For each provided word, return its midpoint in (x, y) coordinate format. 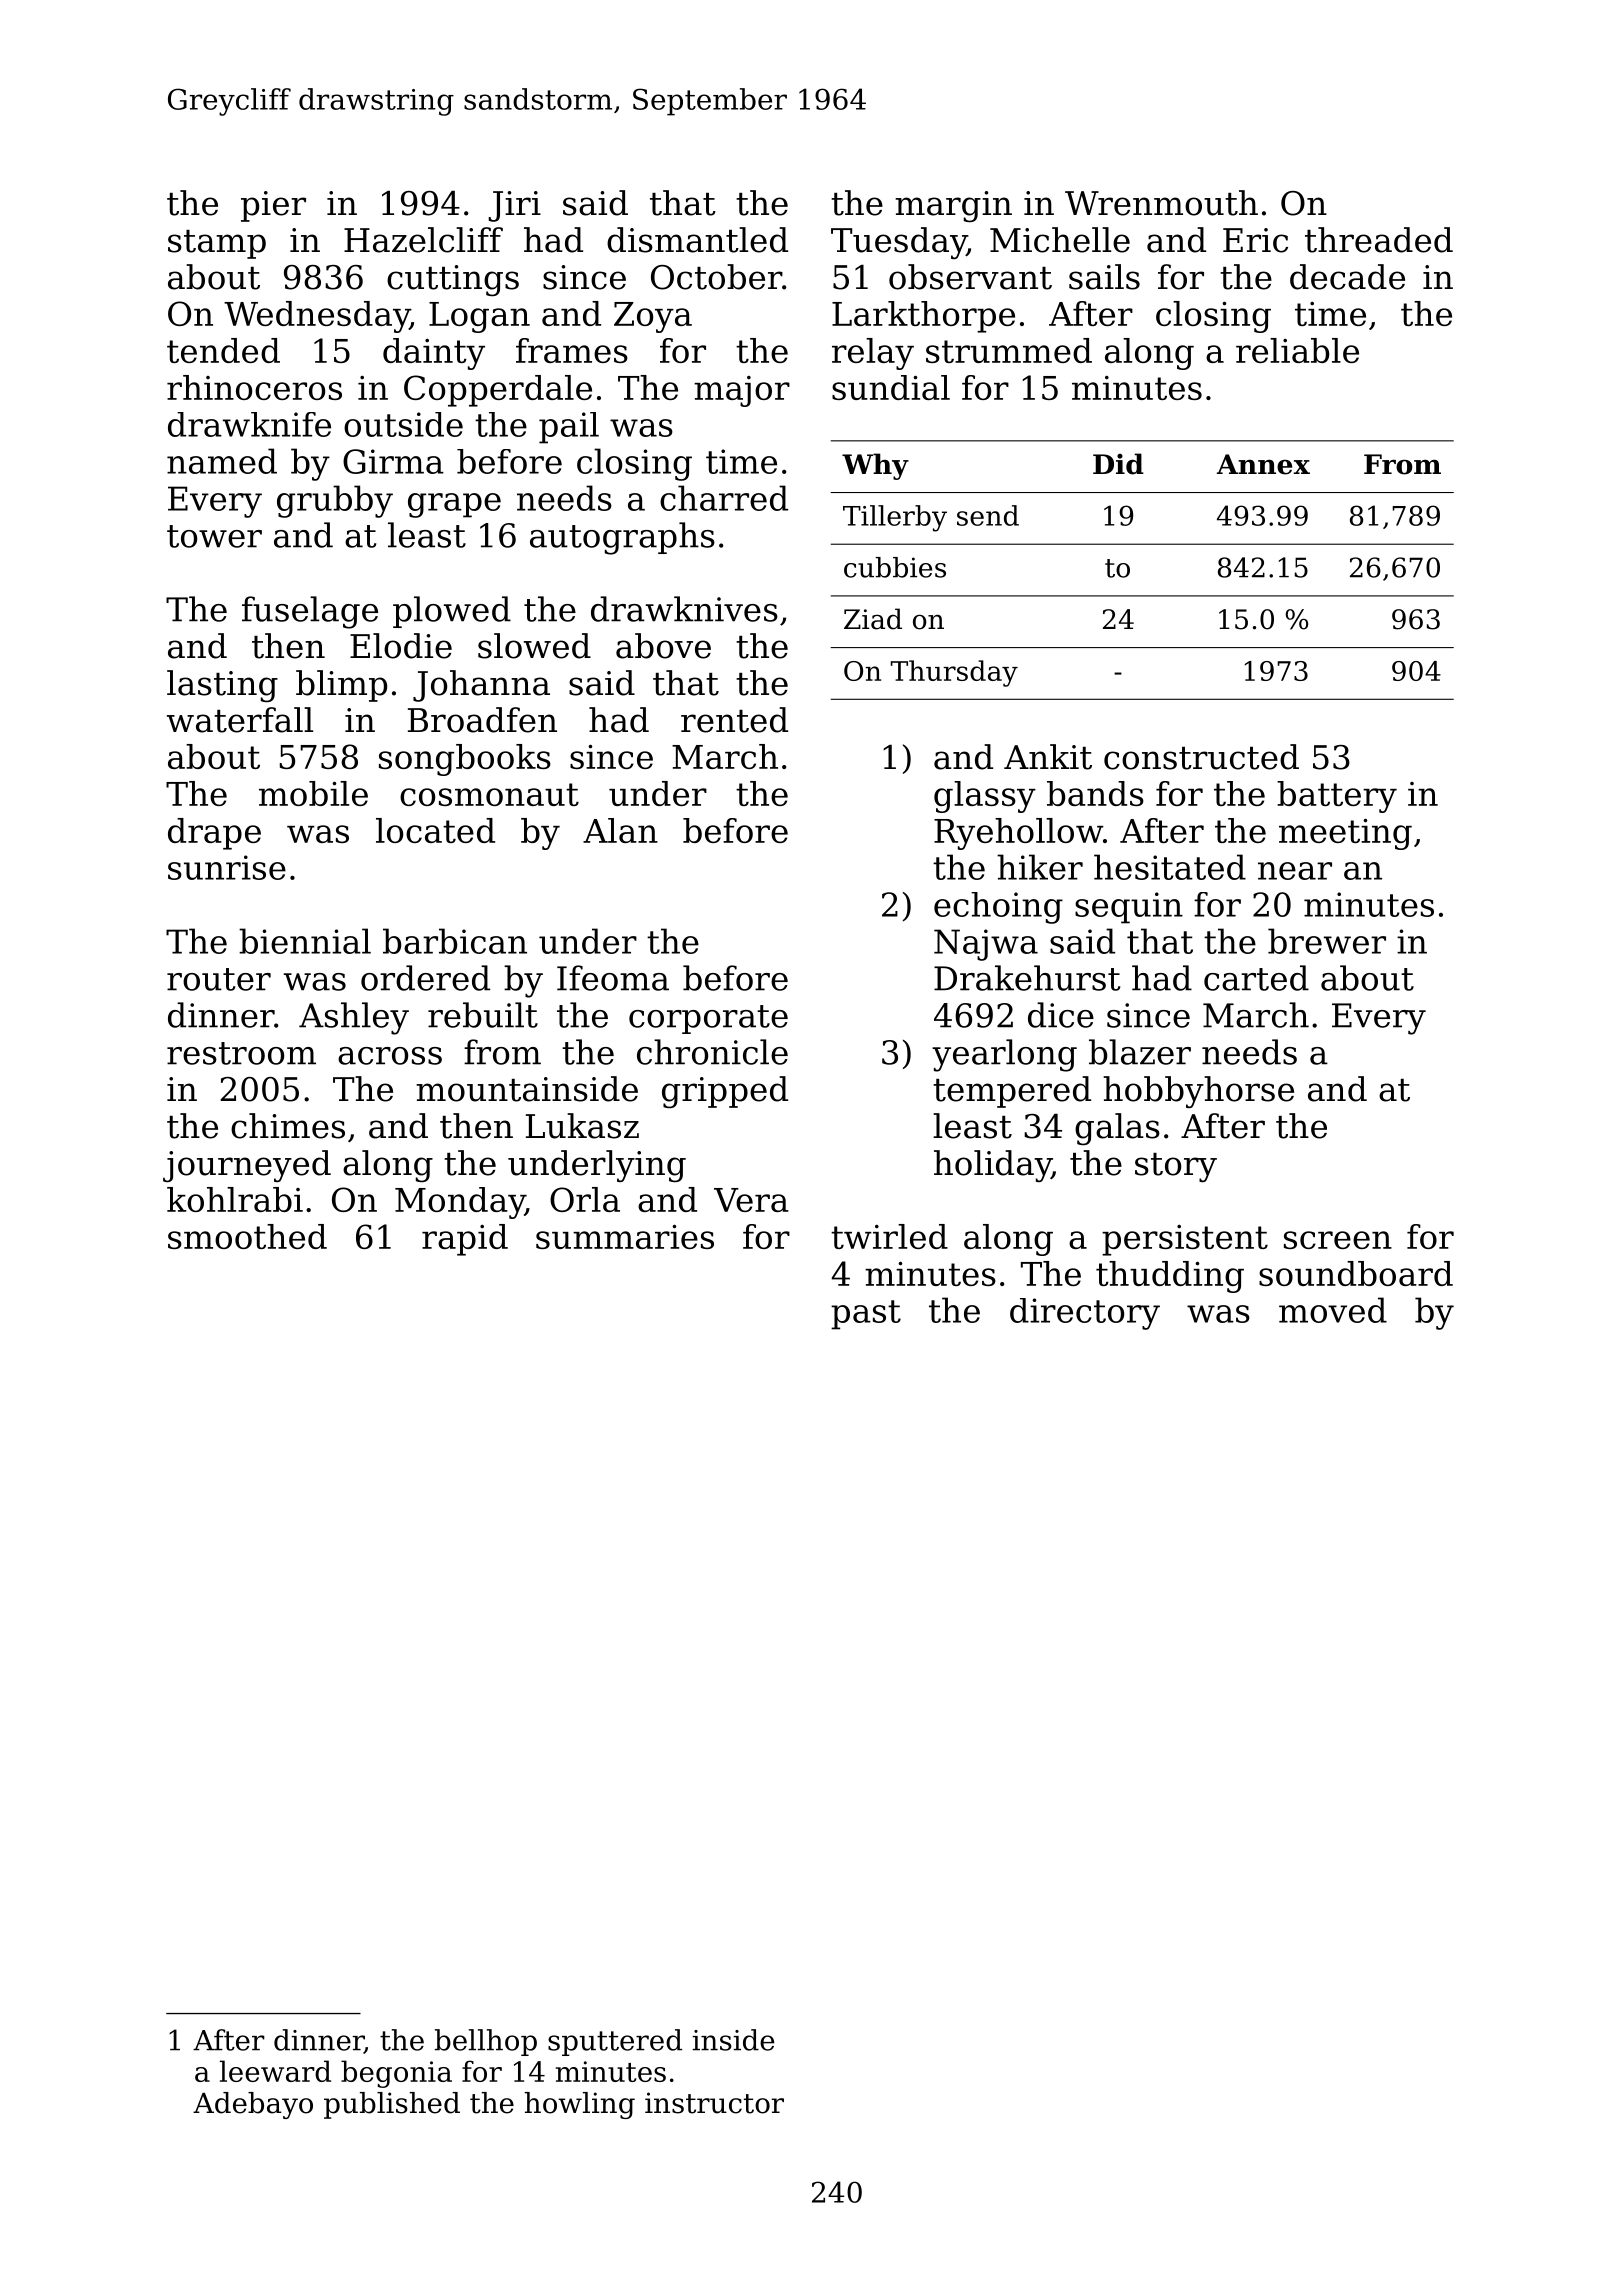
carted (1256, 978)
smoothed (247, 1236)
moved (1333, 1310)
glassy (985, 797)
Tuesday (899, 243)
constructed (1201, 757)
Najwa (986, 945)
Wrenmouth (1161, 203)
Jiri (514, 206)
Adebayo (253, 2105)
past (866, 1315)
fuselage (310, 612)
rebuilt (483, 1015)
